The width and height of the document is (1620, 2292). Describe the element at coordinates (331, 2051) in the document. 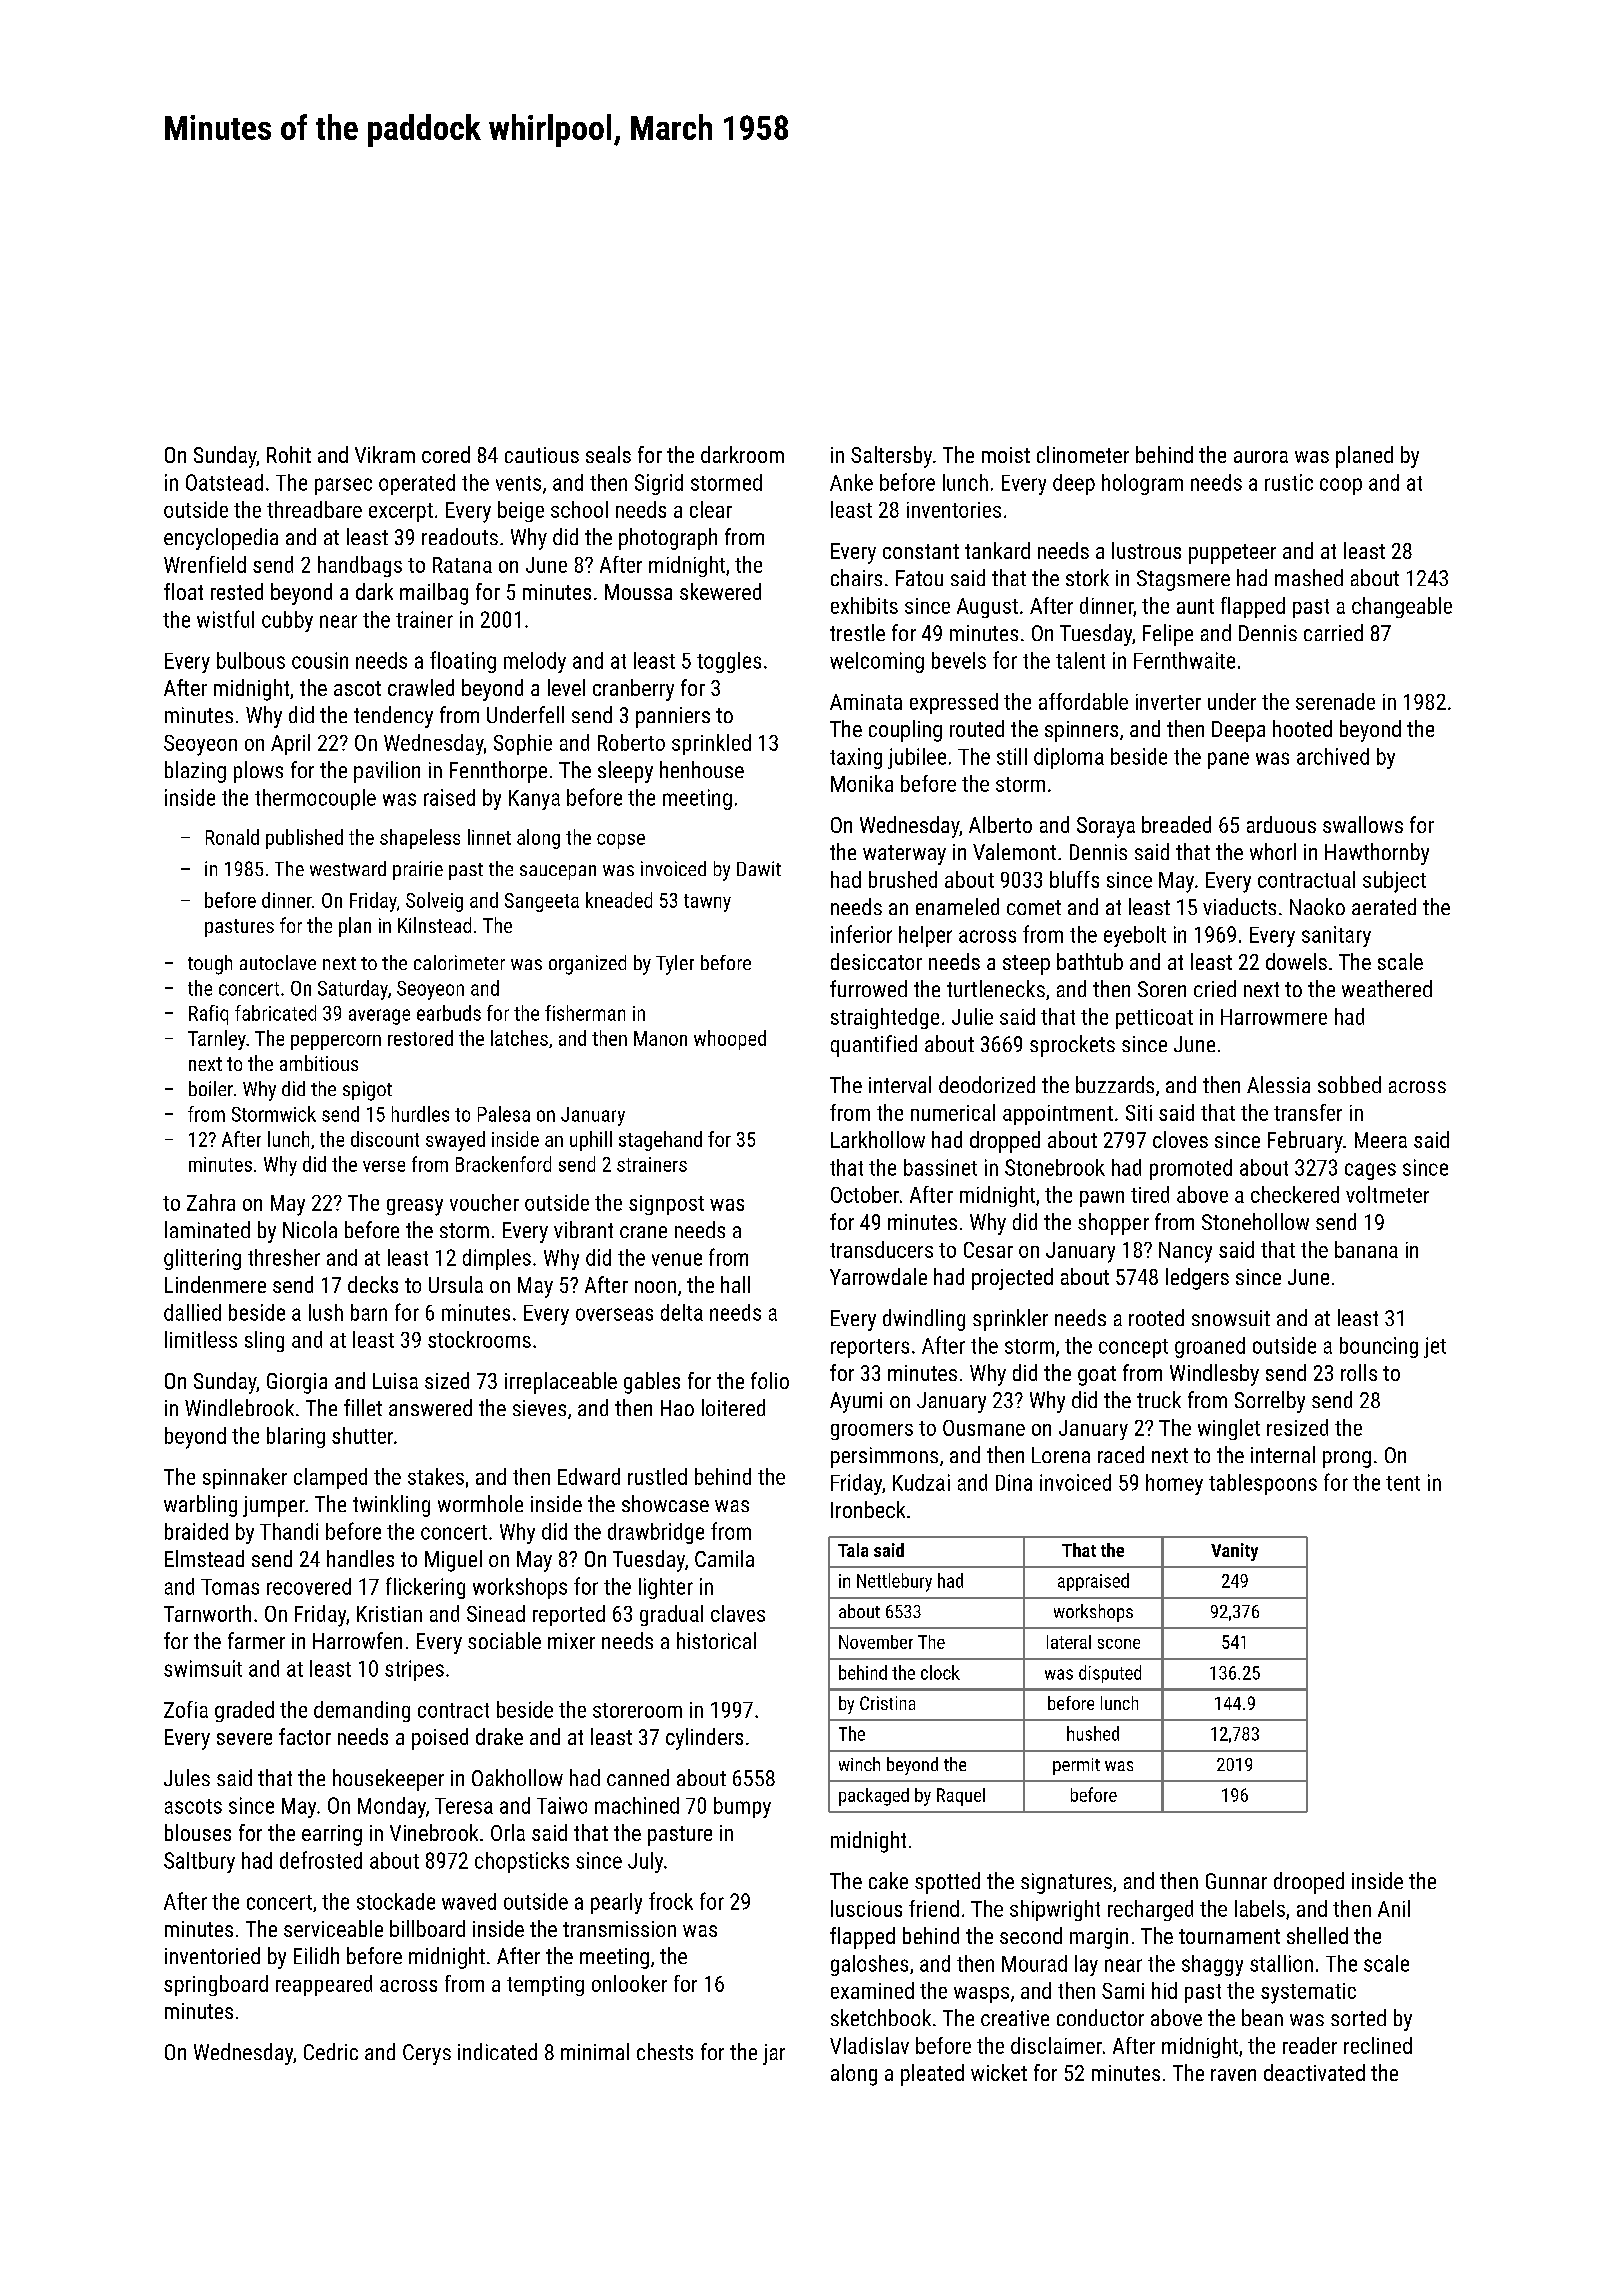

I see `Cedric` at that location.
